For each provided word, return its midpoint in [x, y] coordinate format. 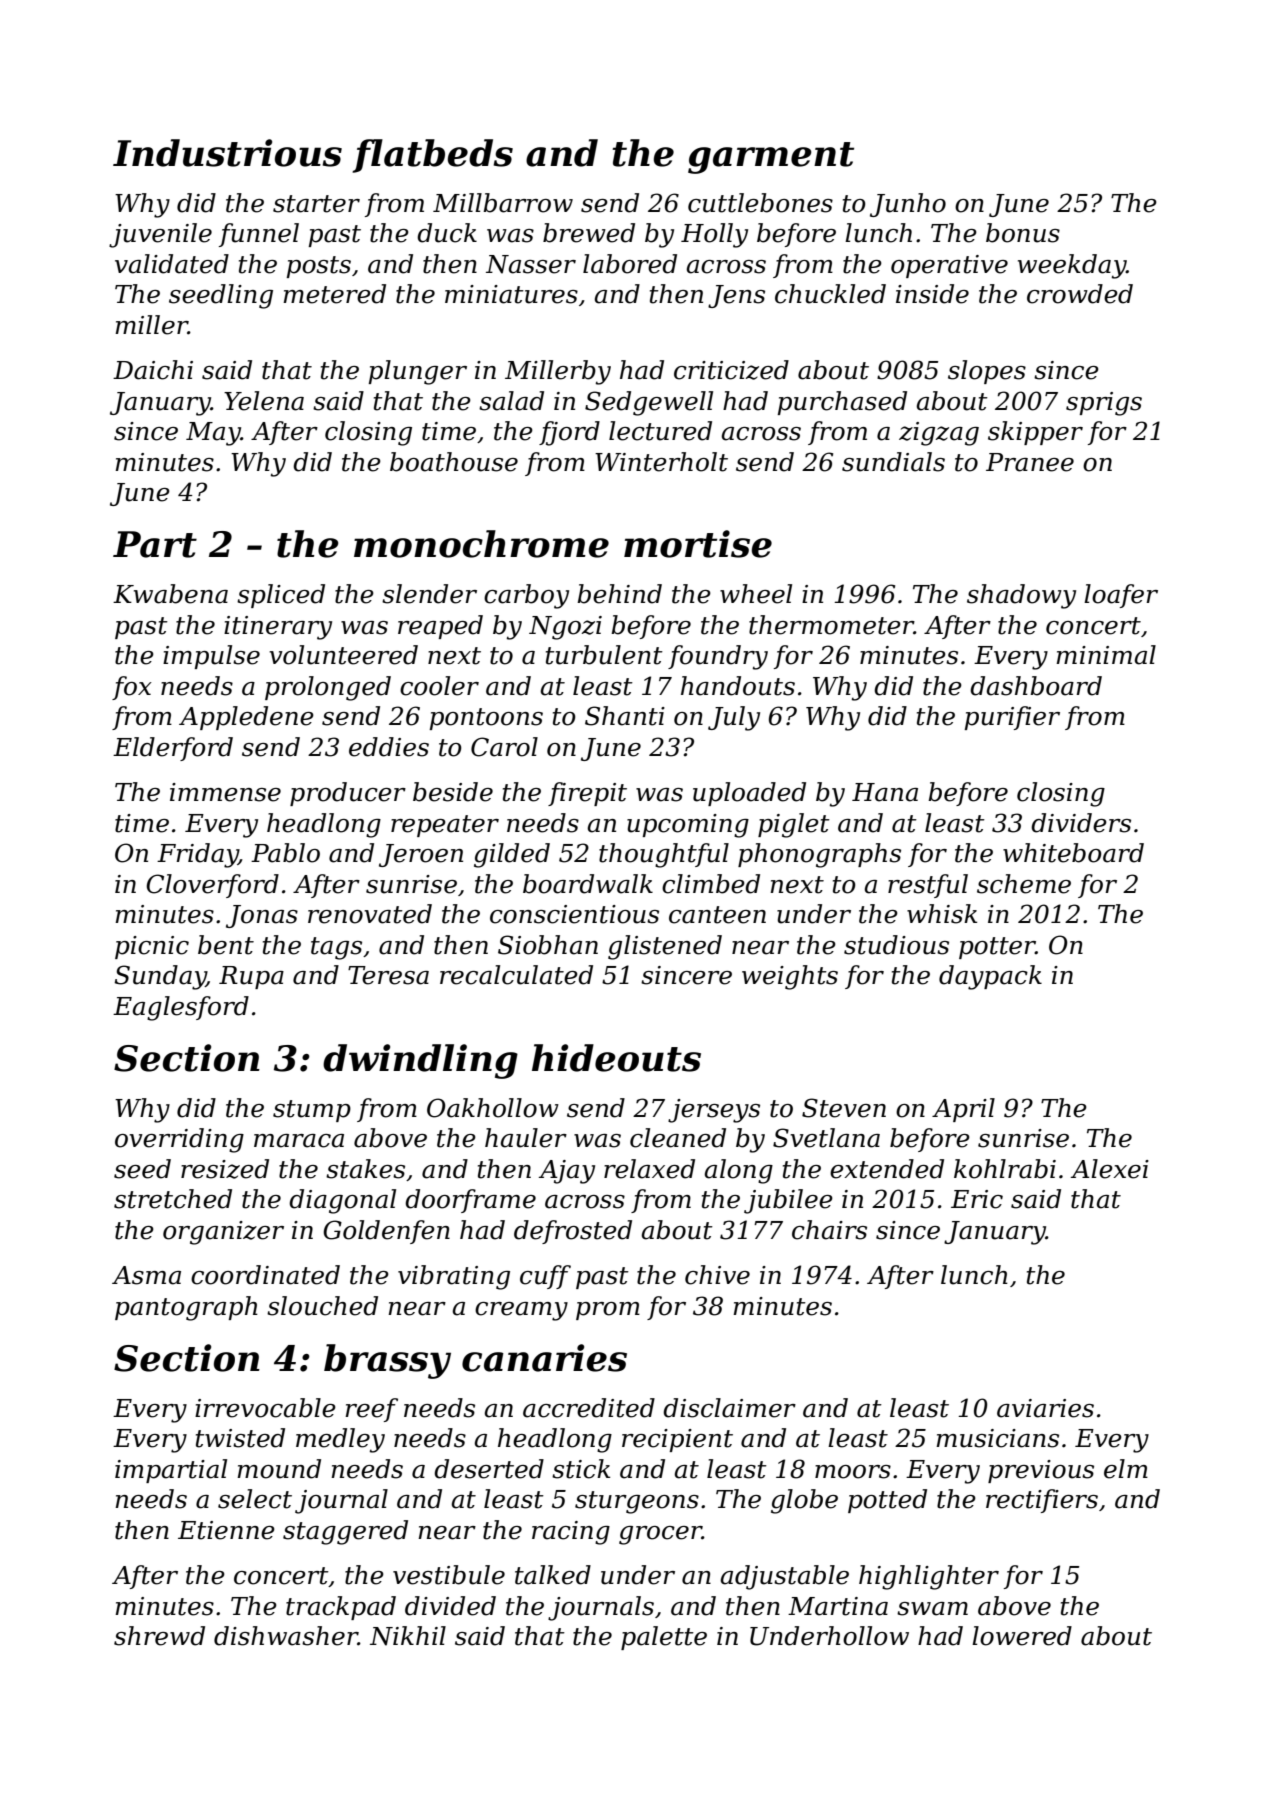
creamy [521, 1311]
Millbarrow [503, 203]
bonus [1023, 233]
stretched [173, 1199]
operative [949, 266]
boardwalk [588, 884]
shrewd [159, 1636]
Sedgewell [649, 403]
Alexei [1110, 1169]
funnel [259, 235]
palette [664, 1638]
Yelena [264, 401]
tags [336, 948]
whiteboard [1073, 853]
